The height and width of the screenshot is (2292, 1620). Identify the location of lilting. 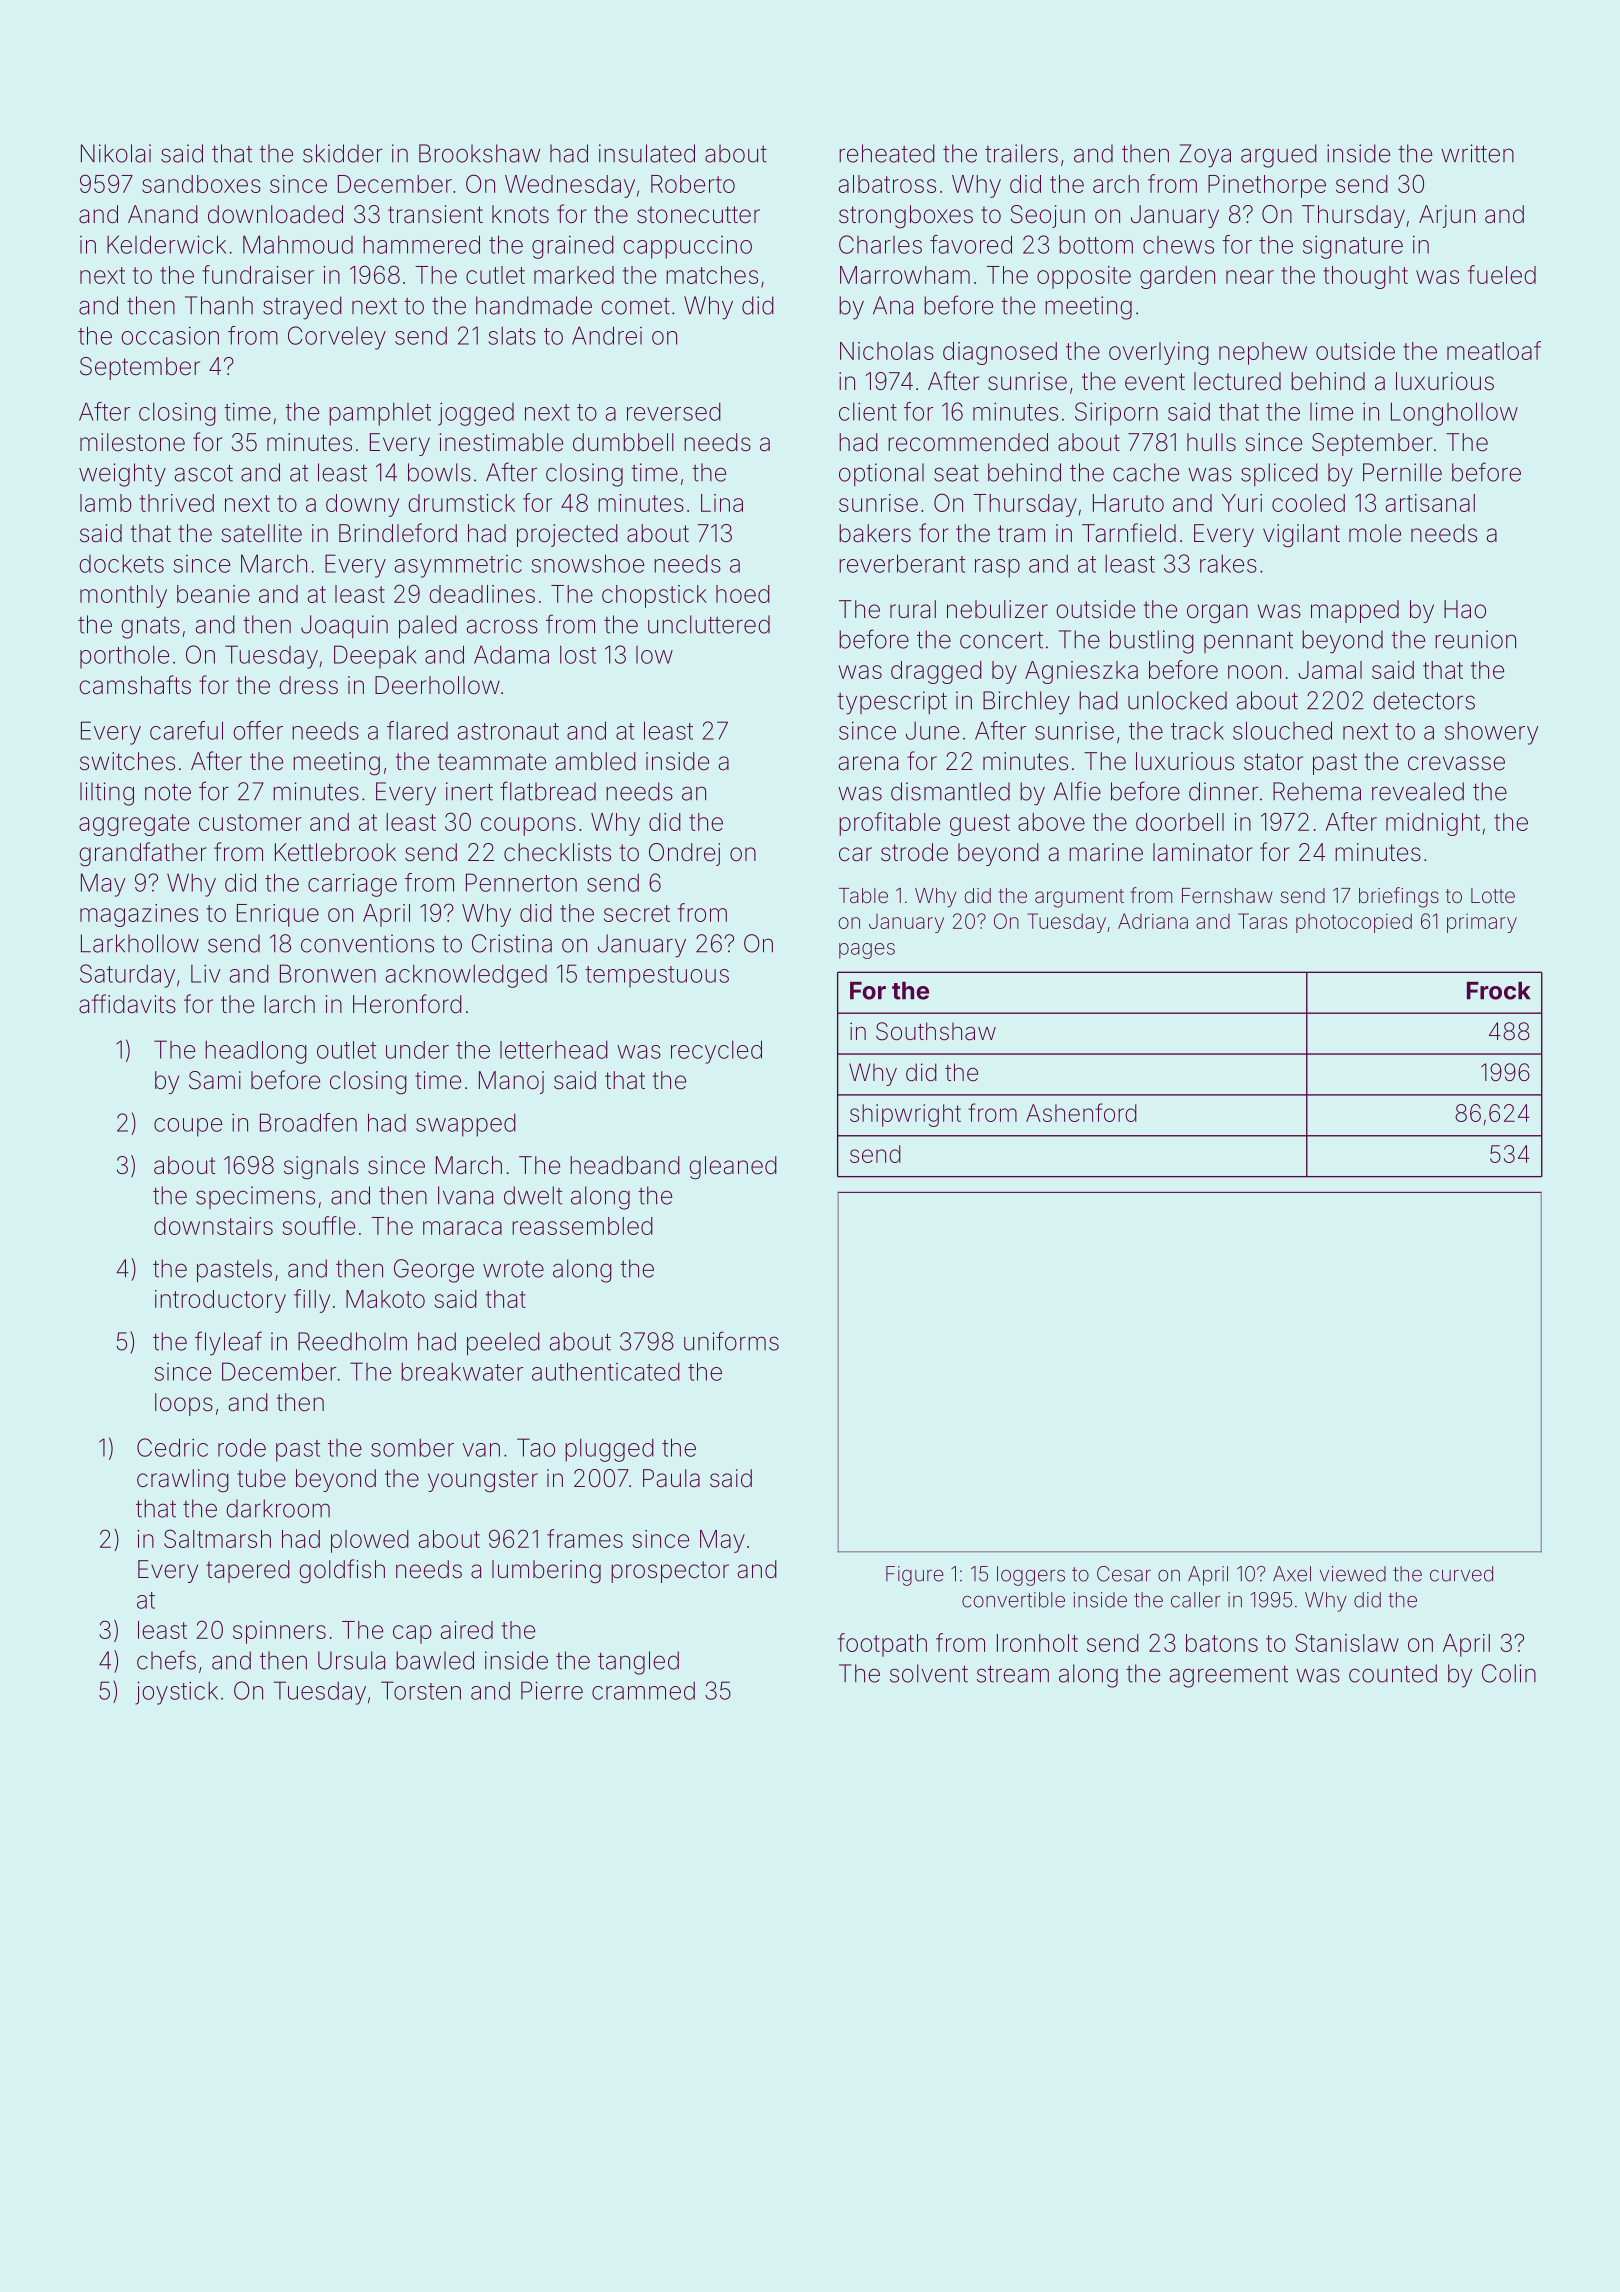
(107, 794).
